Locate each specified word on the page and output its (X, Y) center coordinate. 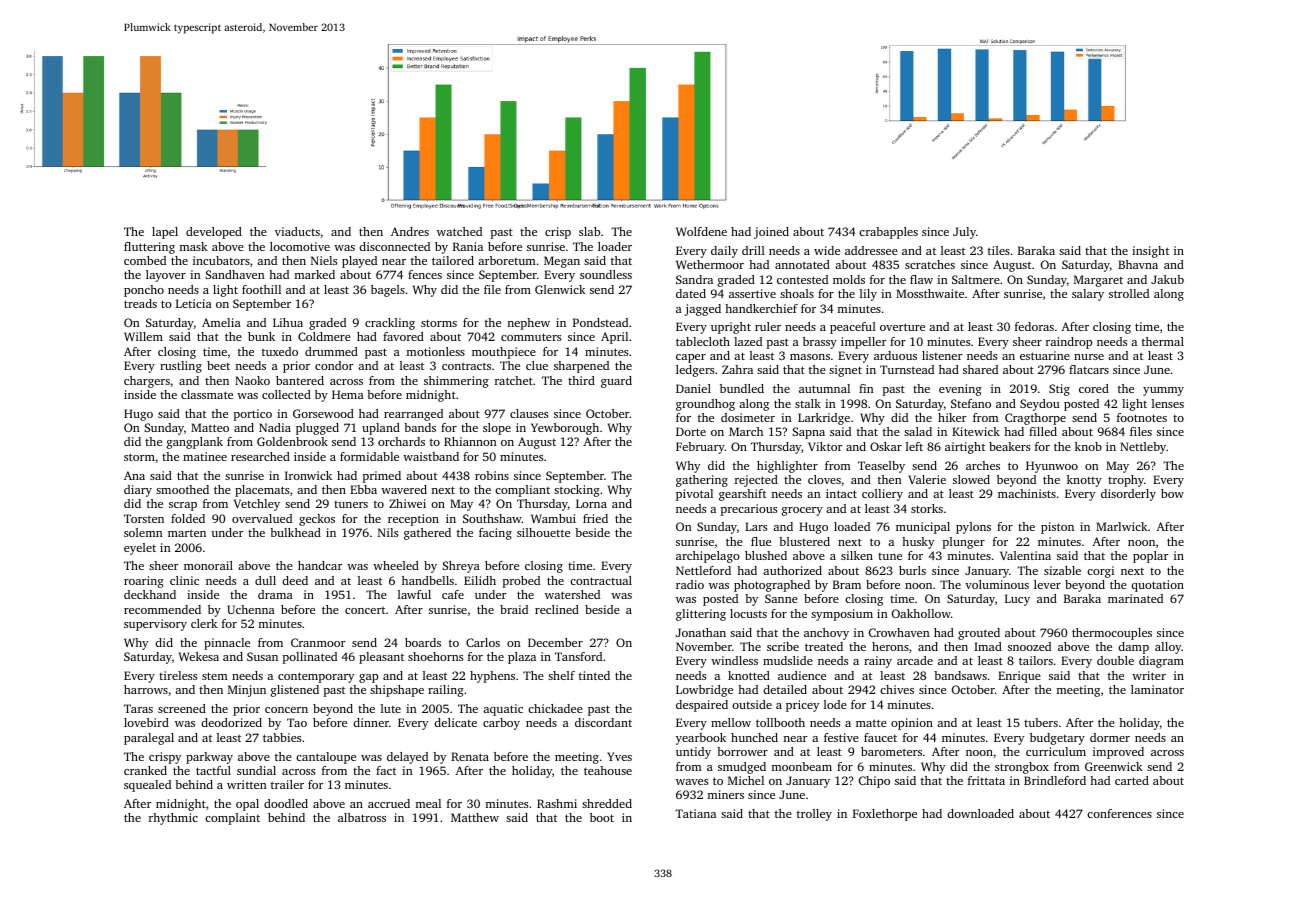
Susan (262, 656)
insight (1150, 252)
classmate (207, 394)
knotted (749, 675)
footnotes (1142, 417)
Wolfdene (701, 231)
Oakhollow (921, 613)
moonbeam (802, 766)
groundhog (705, 405)
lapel (165, 233)
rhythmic (173, 819)
